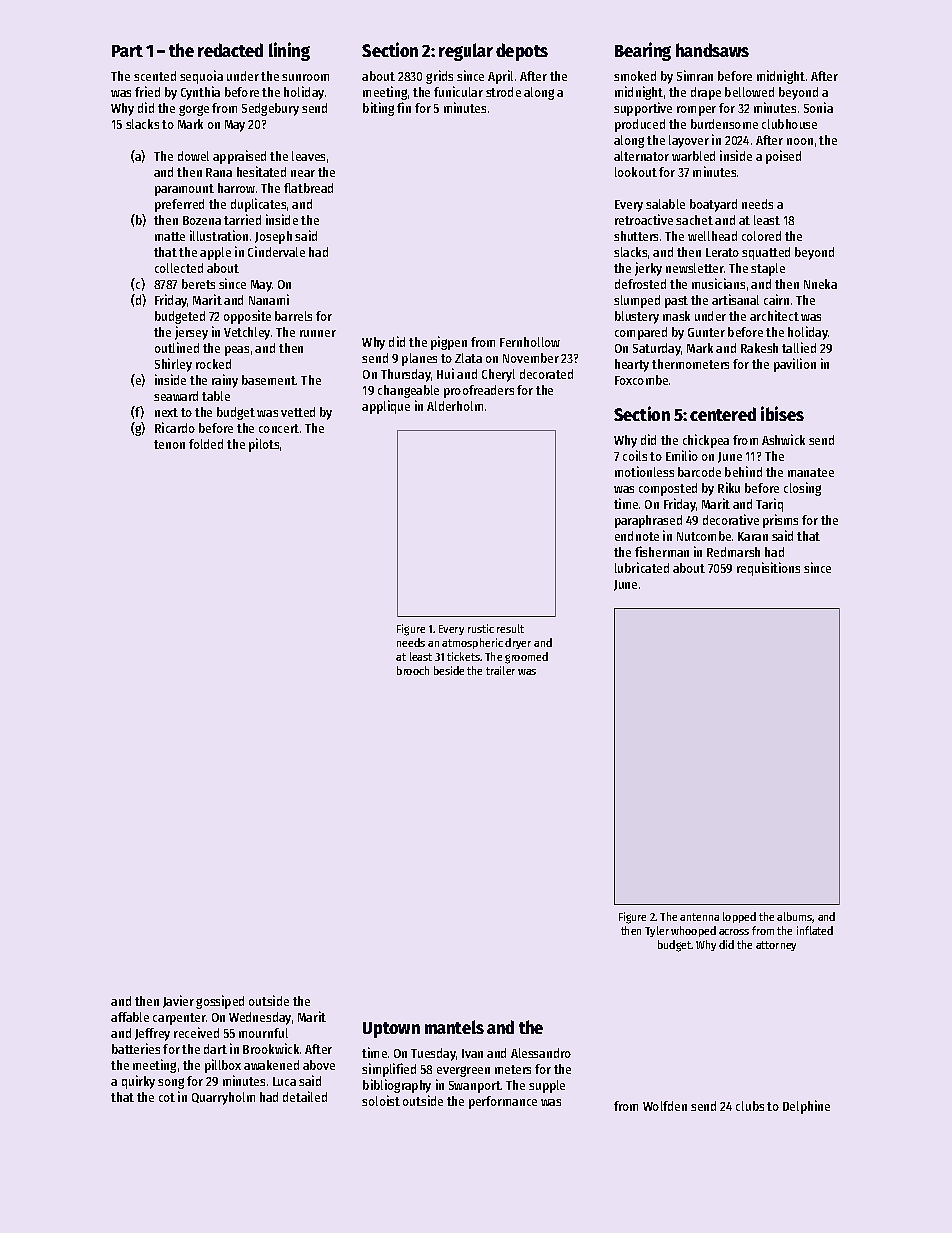 This page has height=1233, width=952. What do you see at coordinates (220, 1002) in the page?
I see `gossiped` at bounding box center [220, 1002].
